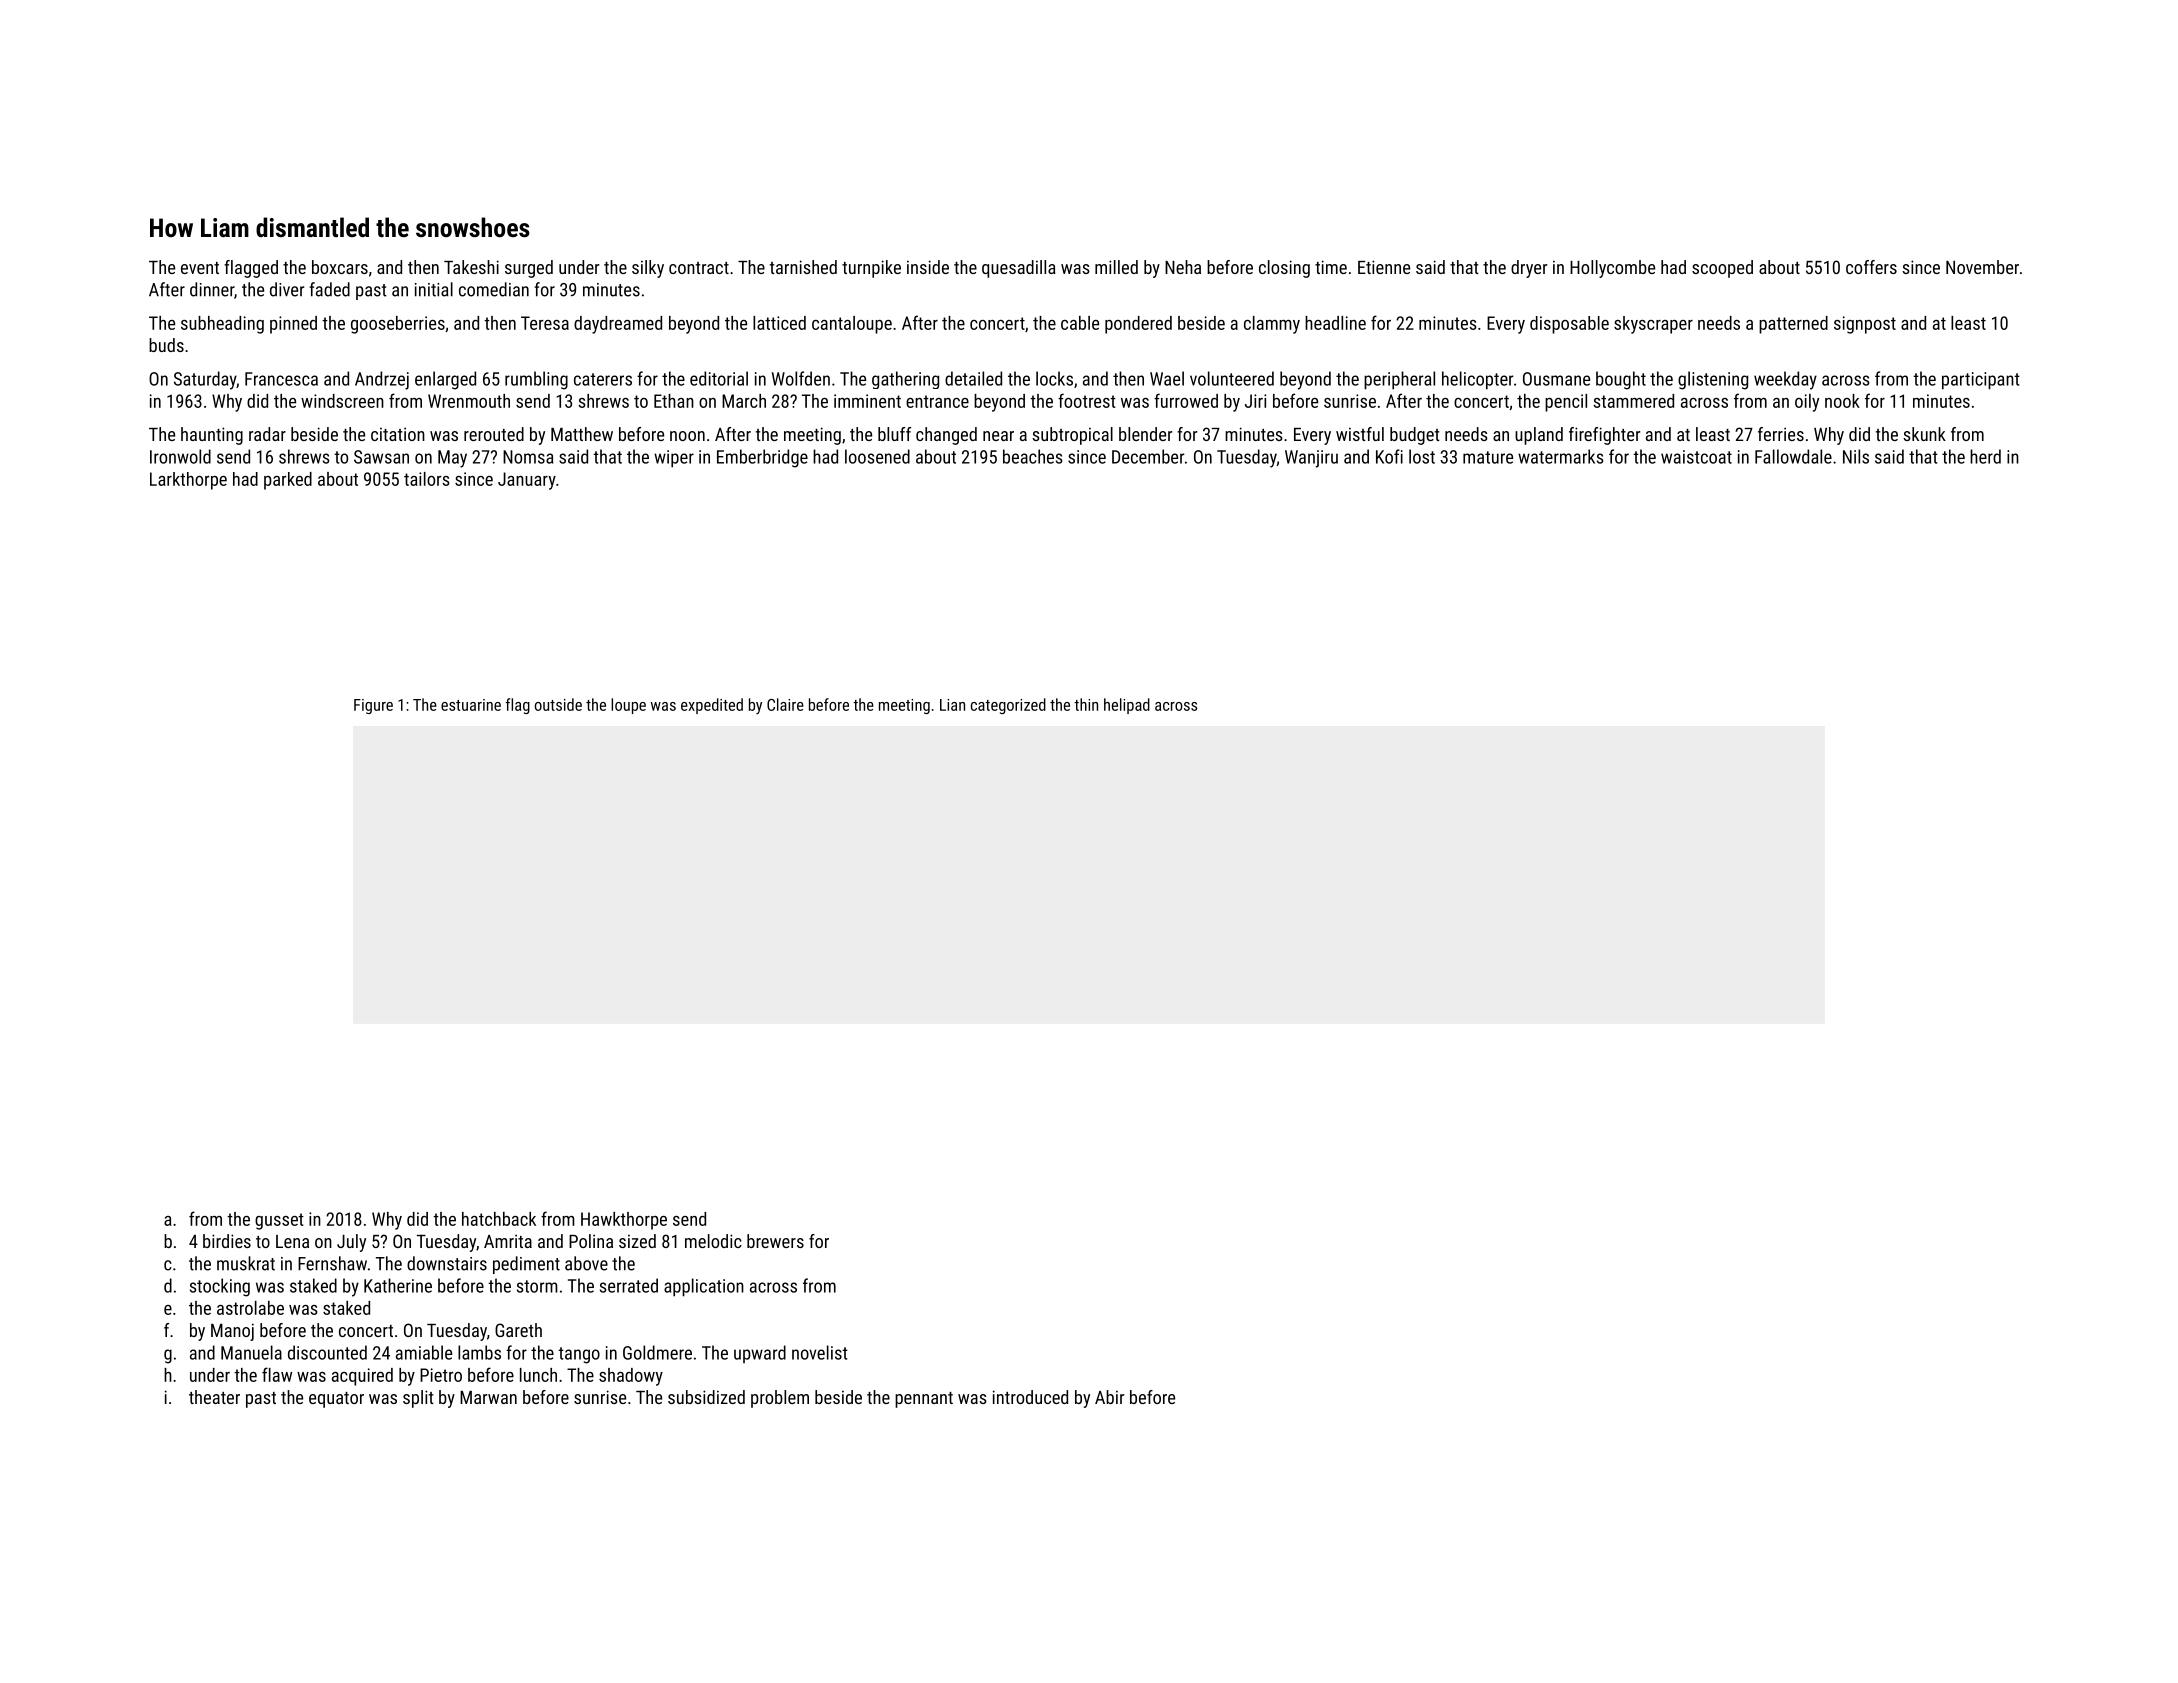  I want to click on boxcars, so click(340, 267).
